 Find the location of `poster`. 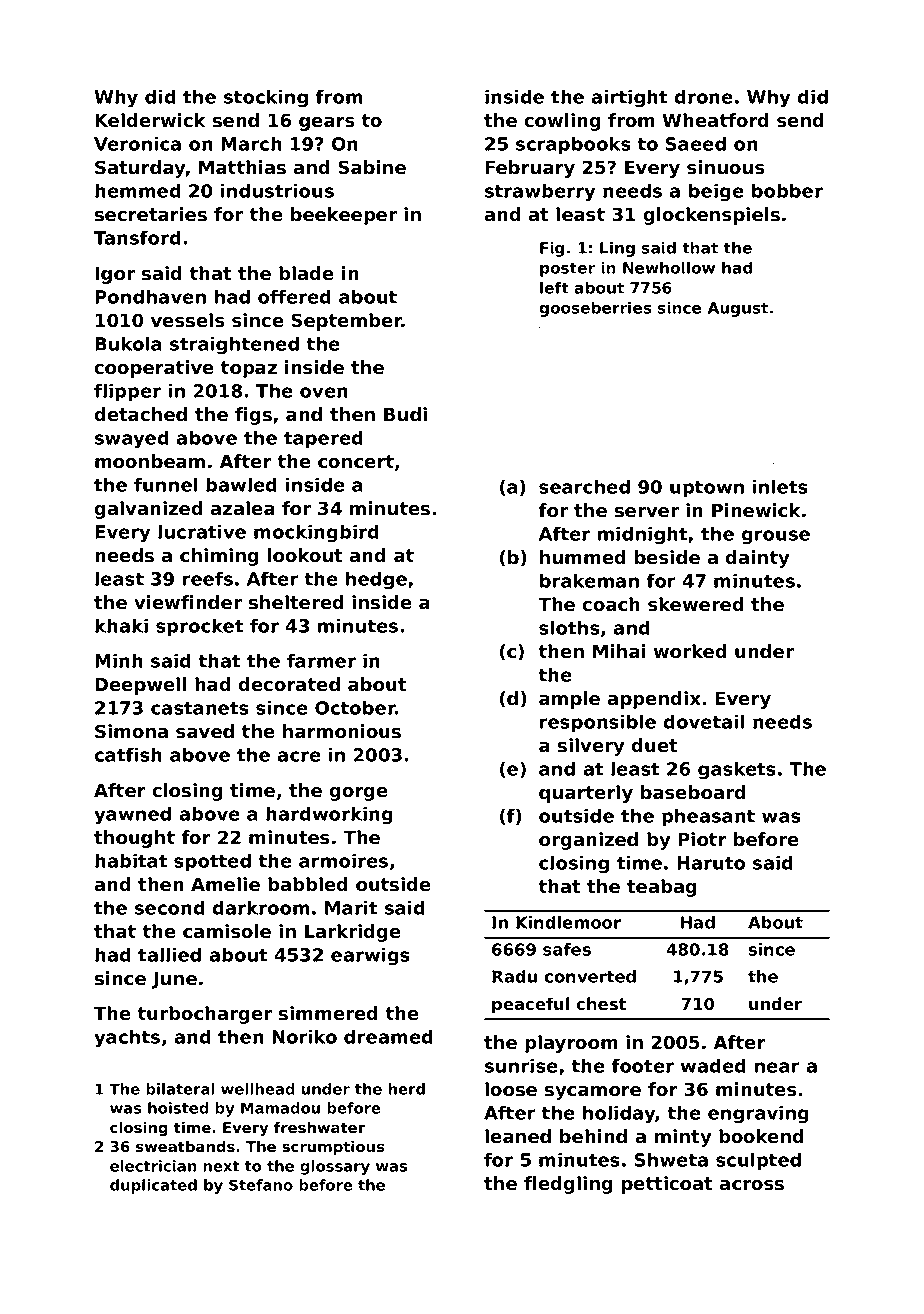

poster is located at coordinates (567, 269).
